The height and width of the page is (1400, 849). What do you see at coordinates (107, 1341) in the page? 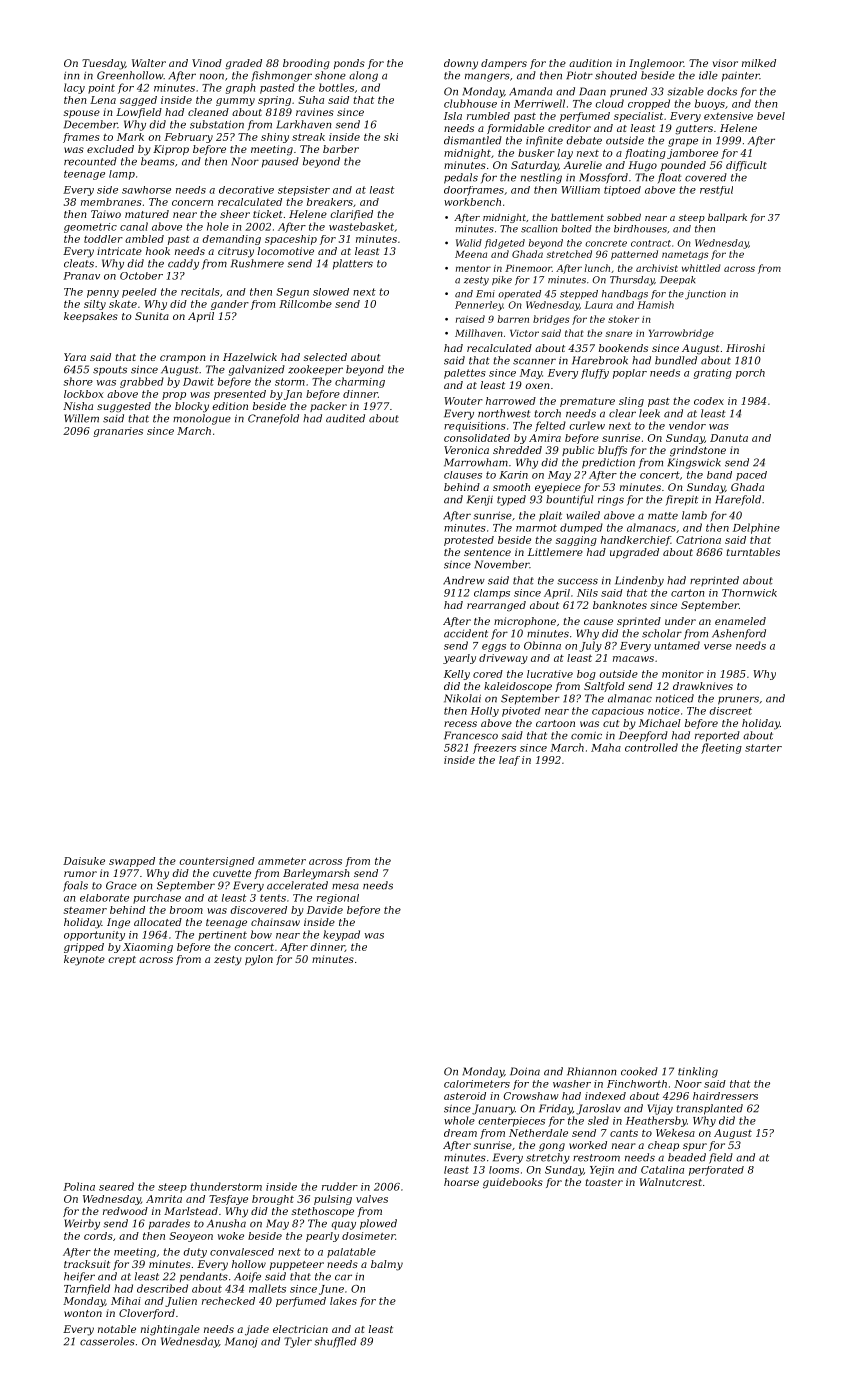
I see `casseroles` at bounding box center [107, 1341].
